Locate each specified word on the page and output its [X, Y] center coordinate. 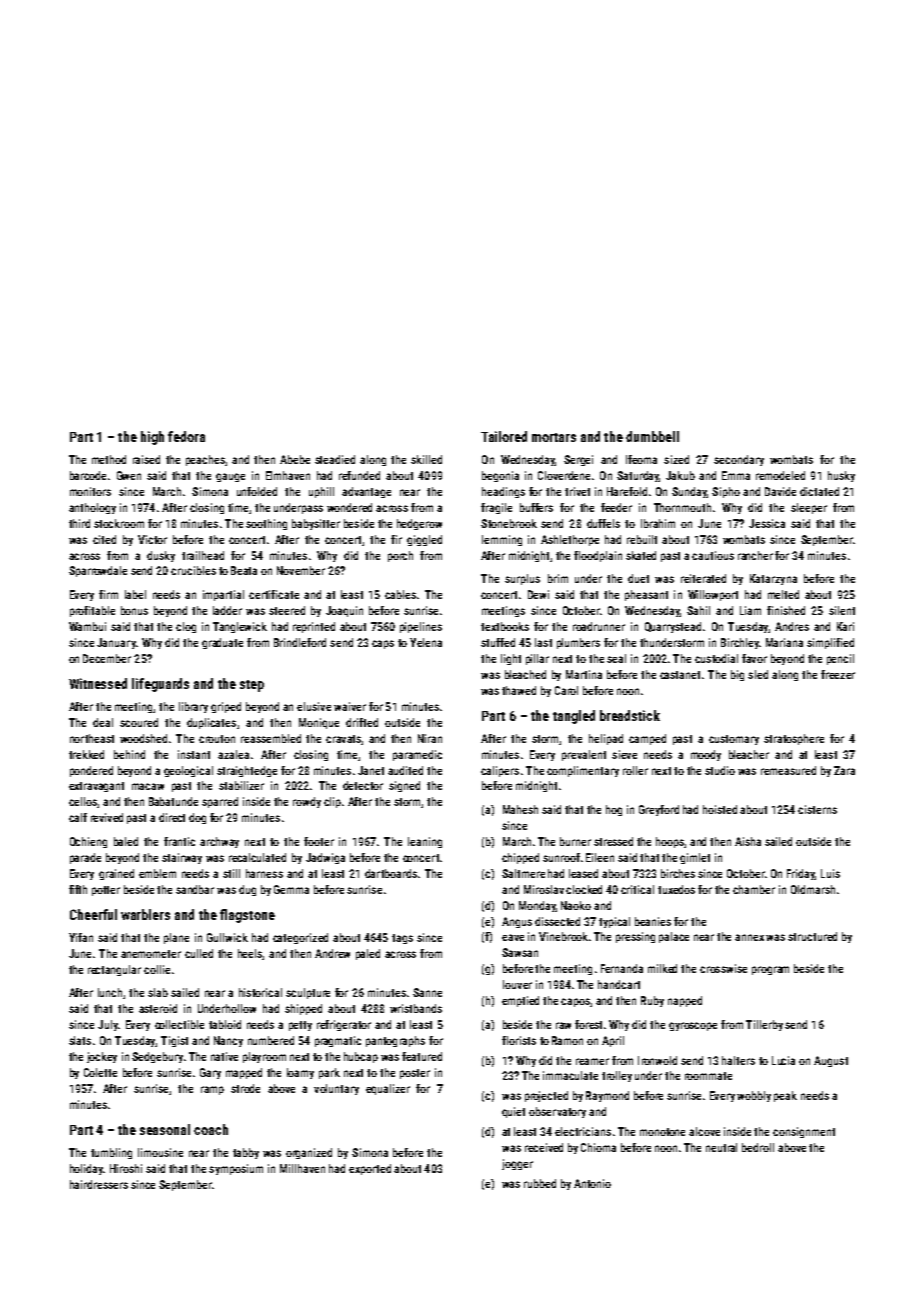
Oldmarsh [813, 889]
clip [332, 802]
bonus [134, 610]
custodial [716, 658]
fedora [186, 436]
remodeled [780, 475]
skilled [426, 459]
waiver [350, 706]
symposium [236, 1169]
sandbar [195, 889]
